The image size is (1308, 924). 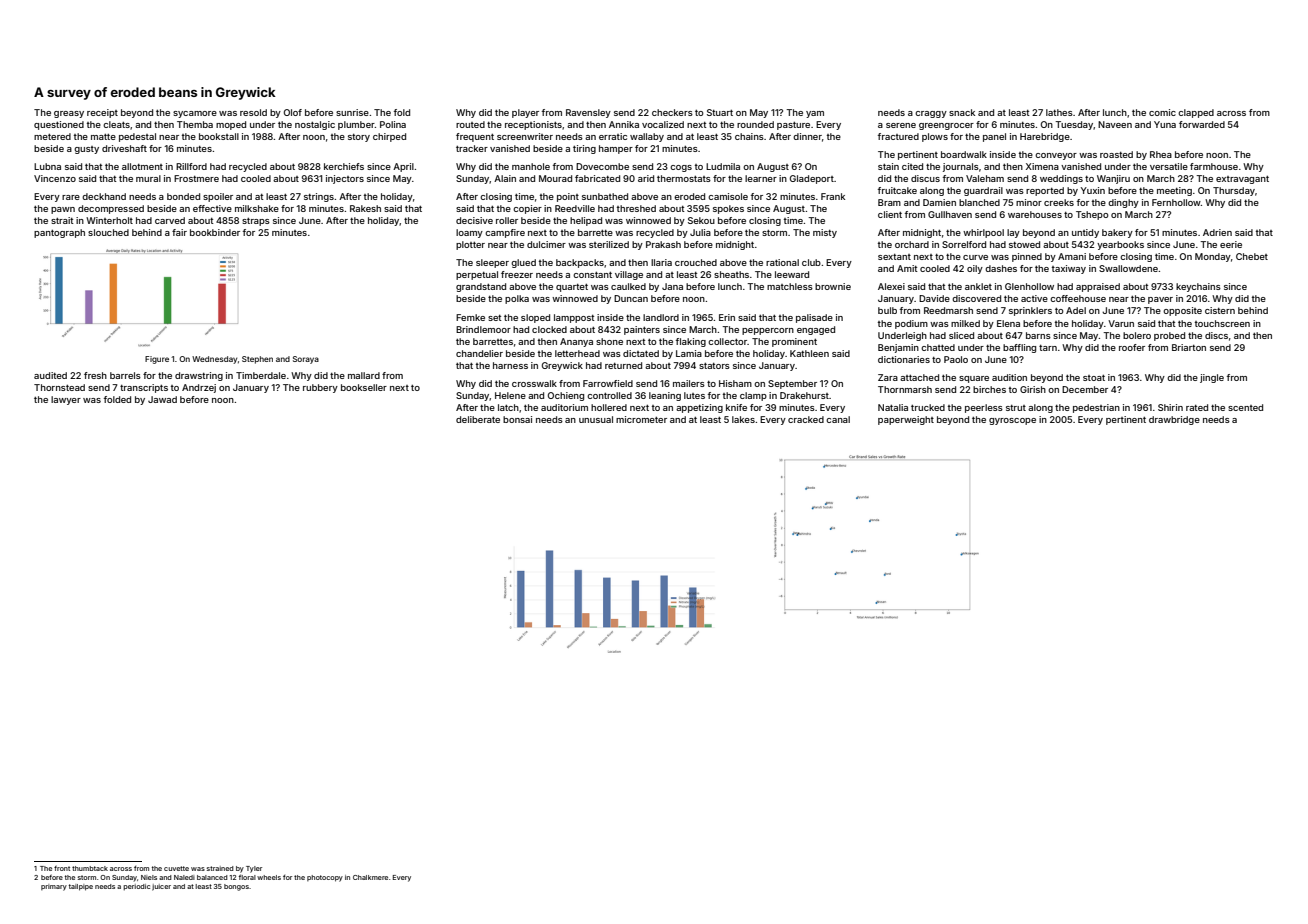 What do you see at coordinates (596, 419) in the screenshot?
I see `unusual` at bounding box center [596, 419].
